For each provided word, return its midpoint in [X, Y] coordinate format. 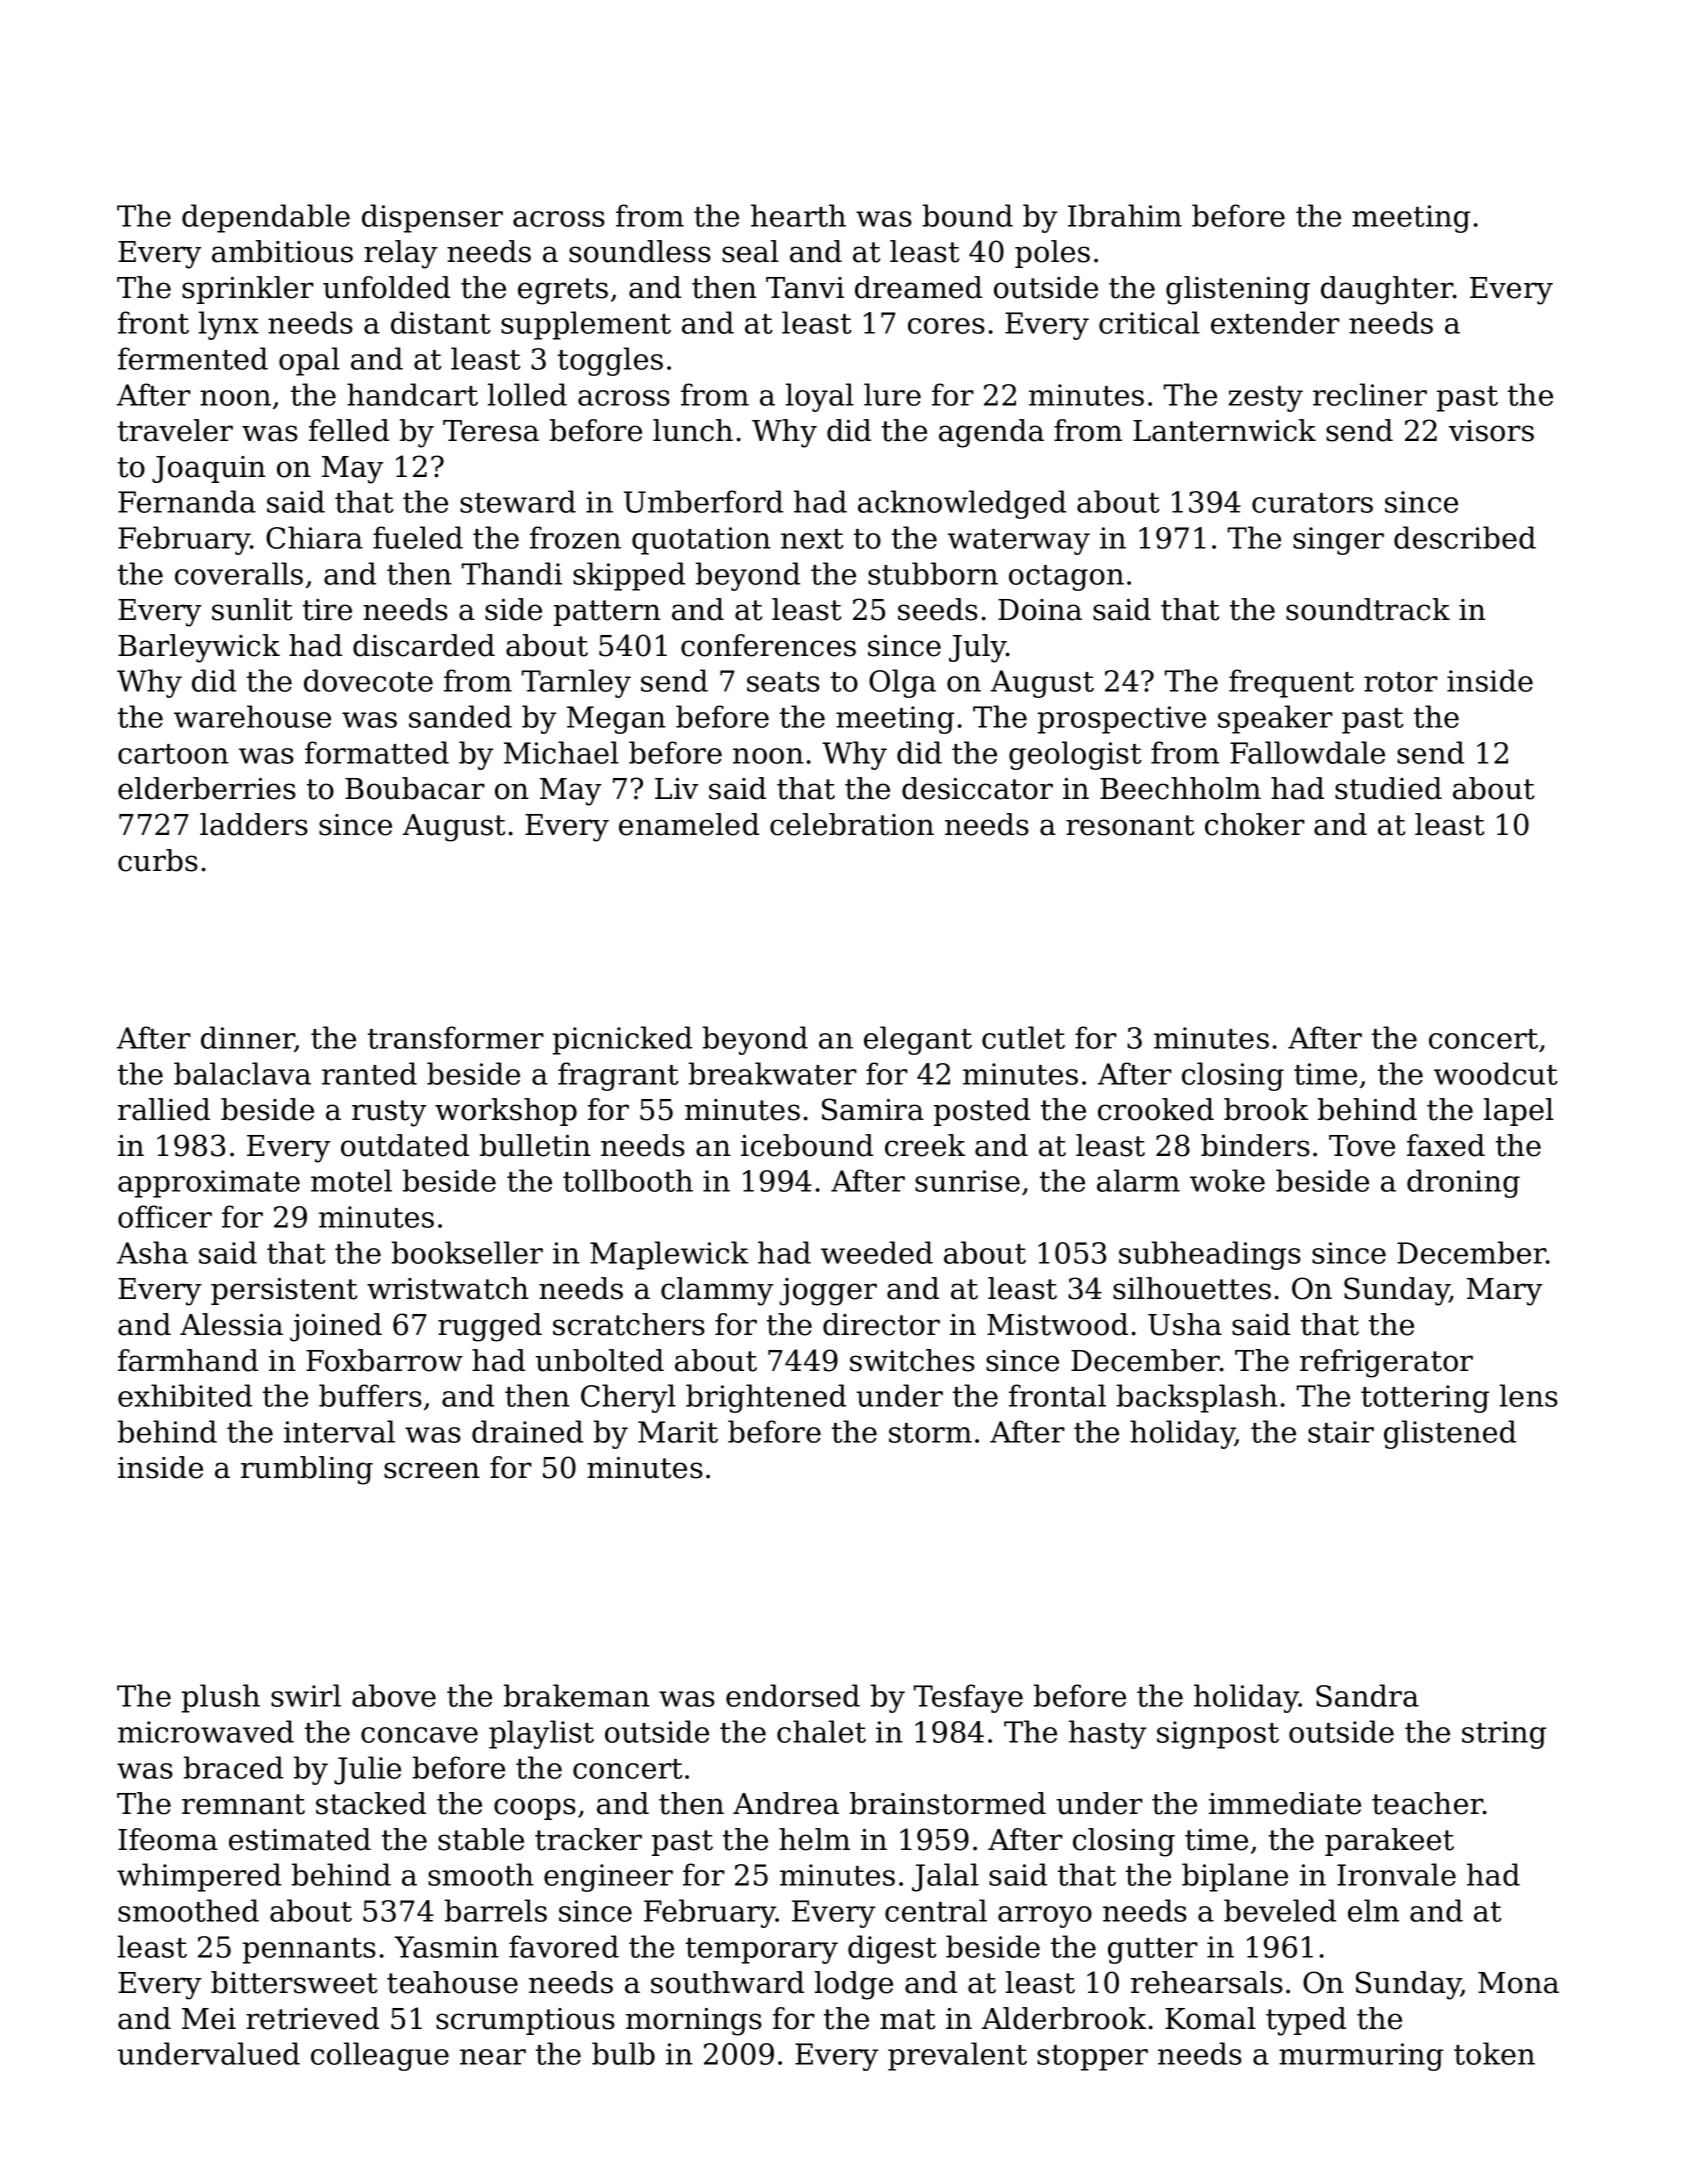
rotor [1401, 682]
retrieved [312, 2018]
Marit [678, 1432]
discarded [424, 645]
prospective [1122, 720]
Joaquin [209, 469]
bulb [623, 2053]
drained [527, 1431]
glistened [1450, 1434]
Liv [676, 788]
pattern [607, 613]
